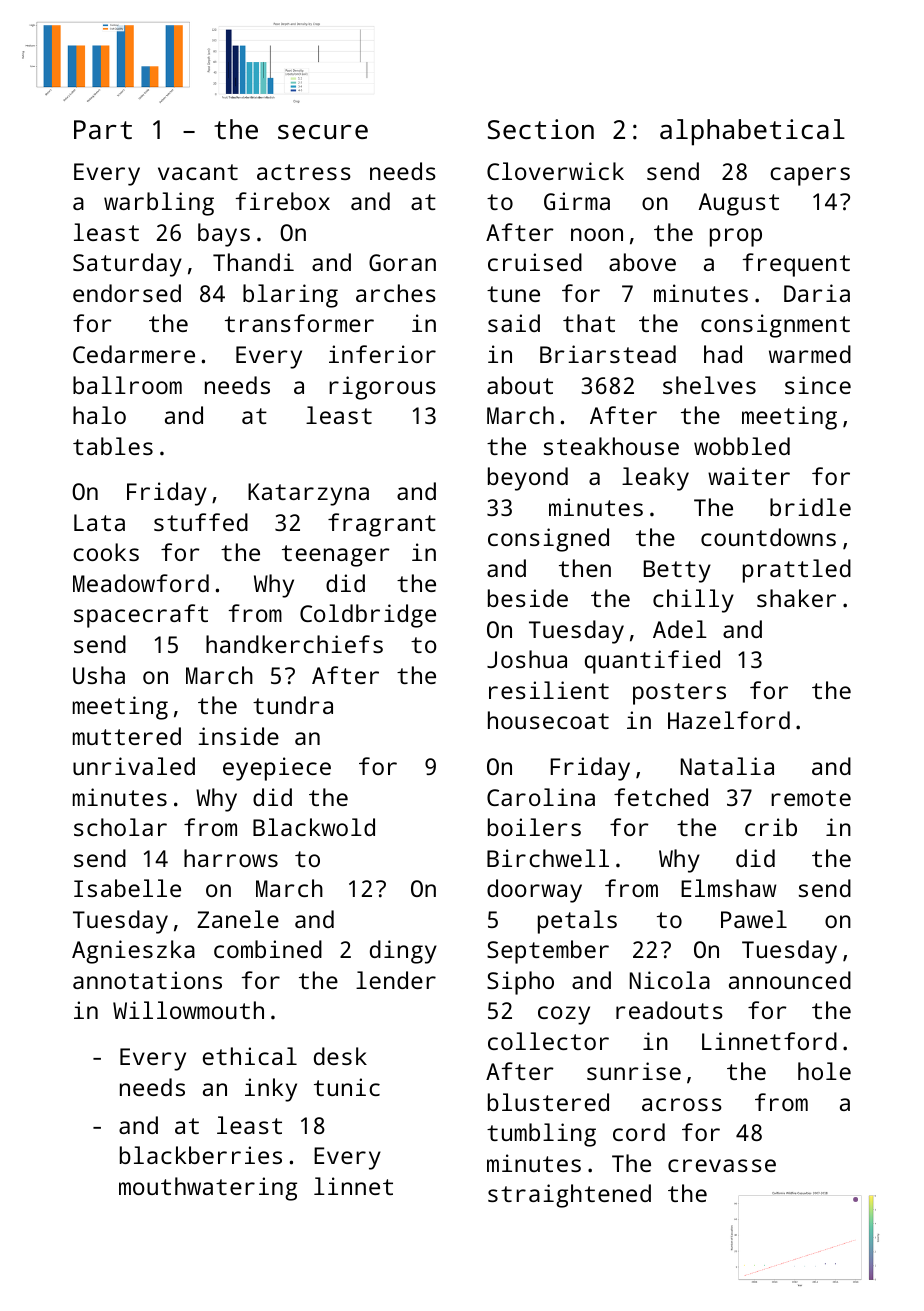 This screenshot has width=924, height=1311. I want to click on arches, so click(396, 293).
